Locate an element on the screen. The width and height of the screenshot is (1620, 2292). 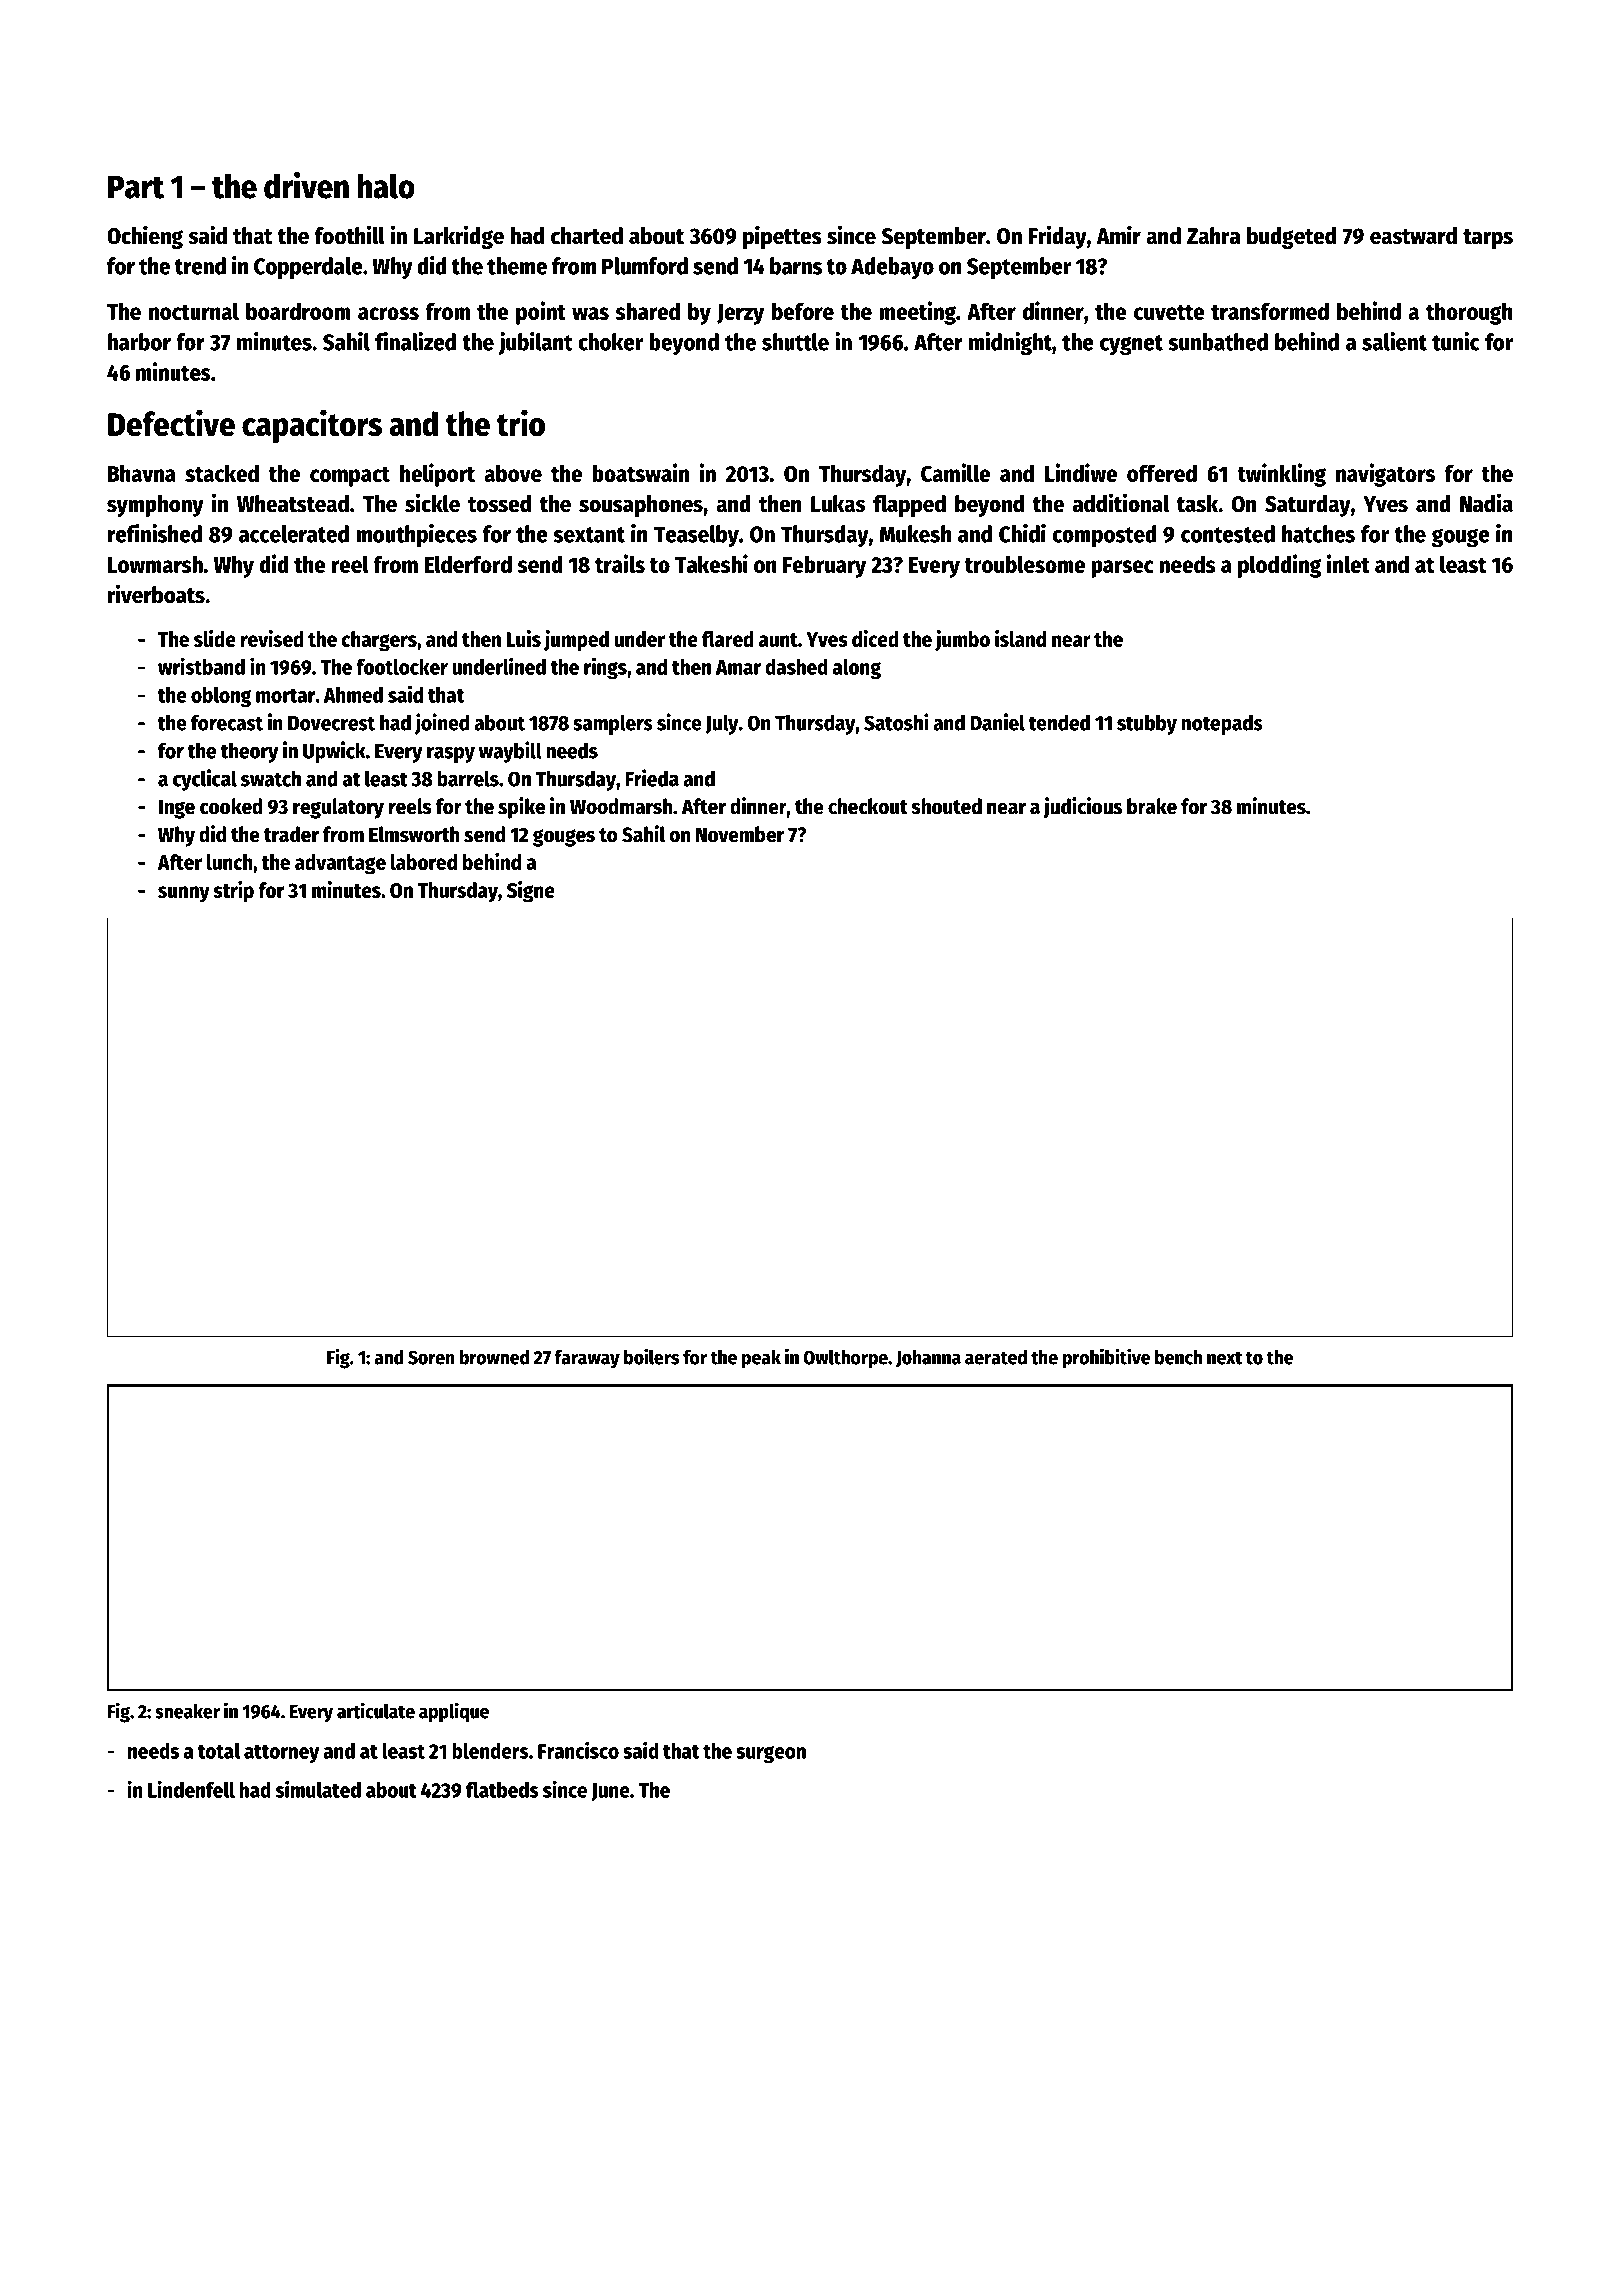
Johanna is located at coordinates (928, 1359).
